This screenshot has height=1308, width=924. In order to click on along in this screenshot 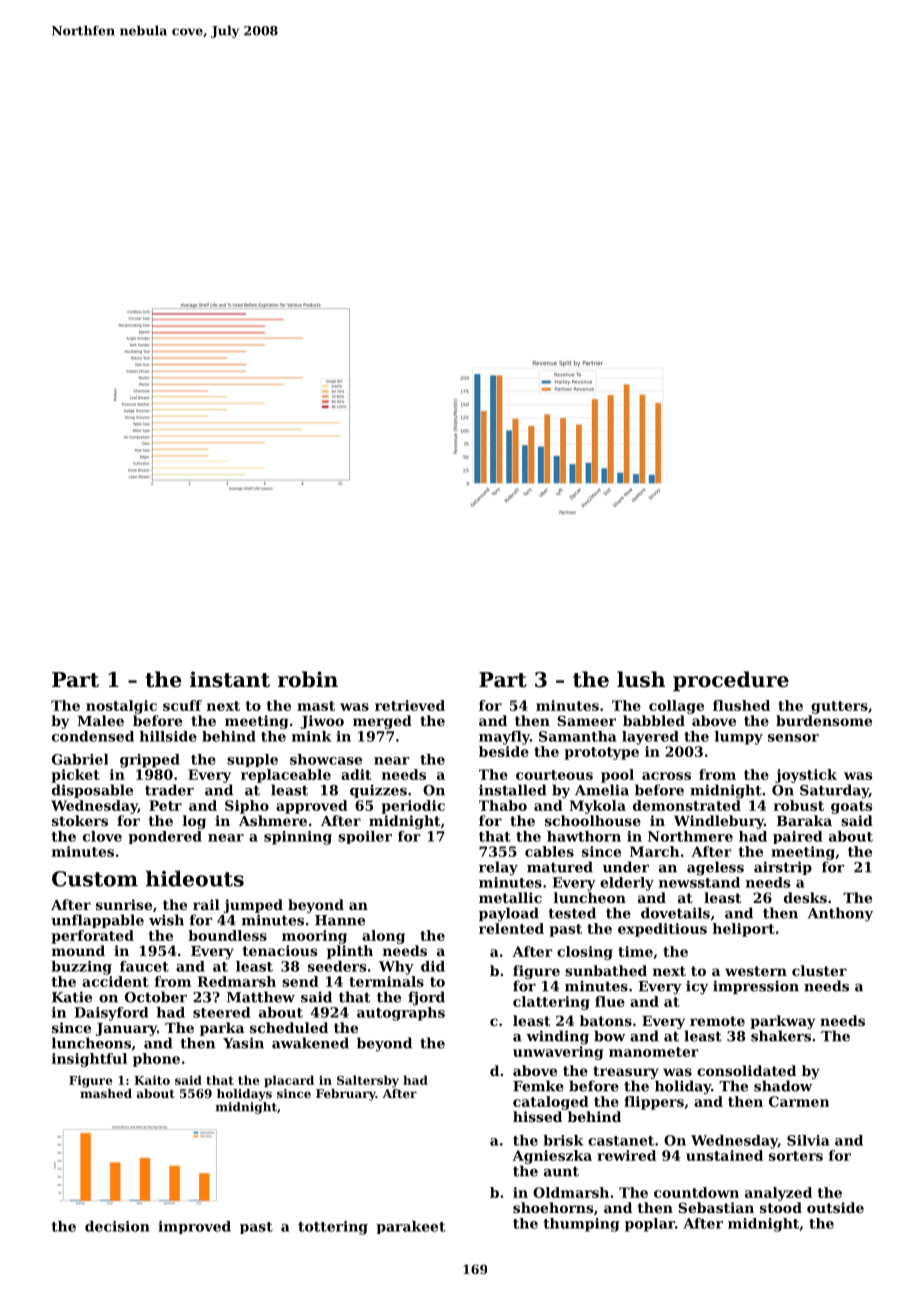, I will do `click(383, 937)`.
